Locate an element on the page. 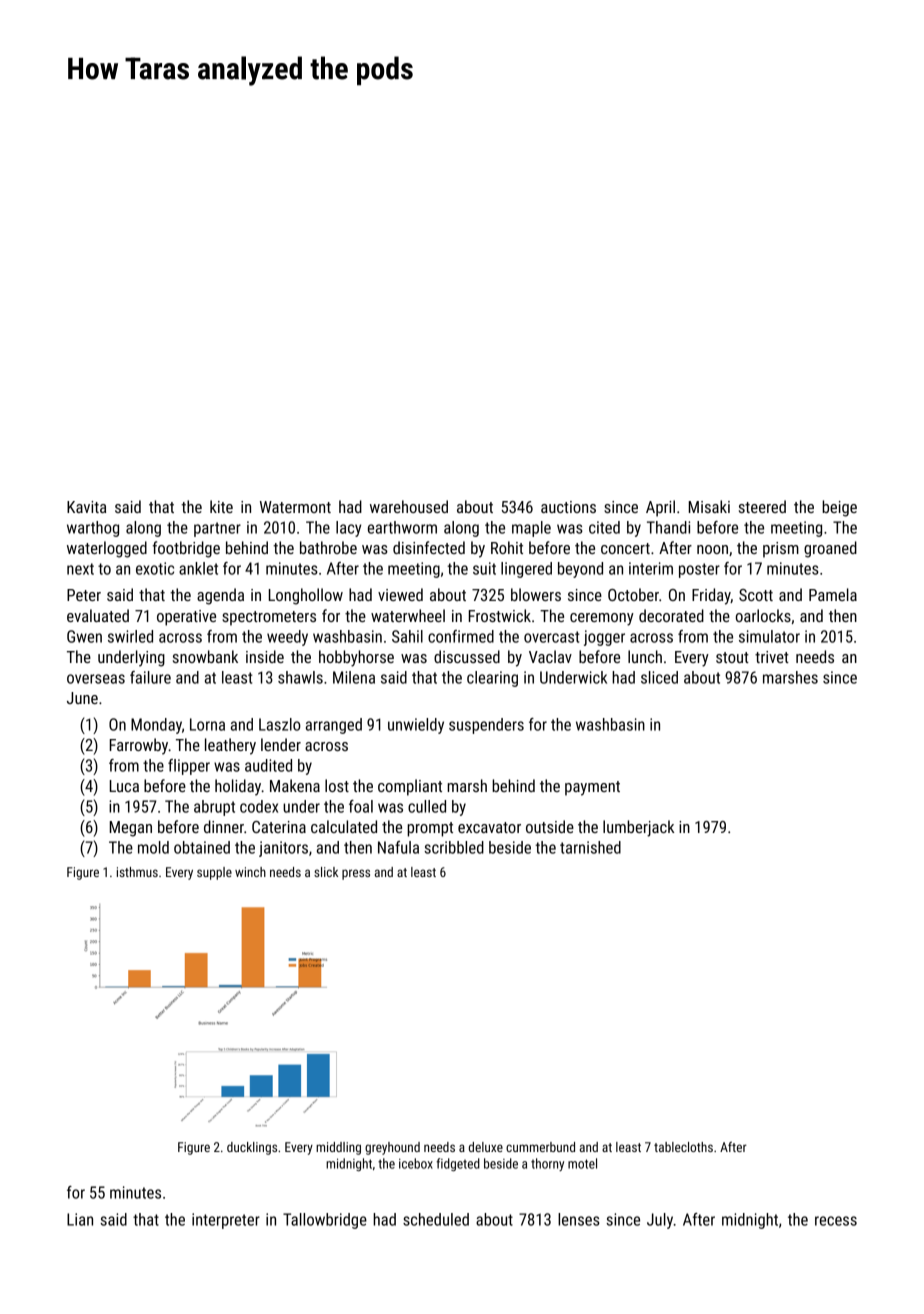  next is located at coordinates (80, 569).
